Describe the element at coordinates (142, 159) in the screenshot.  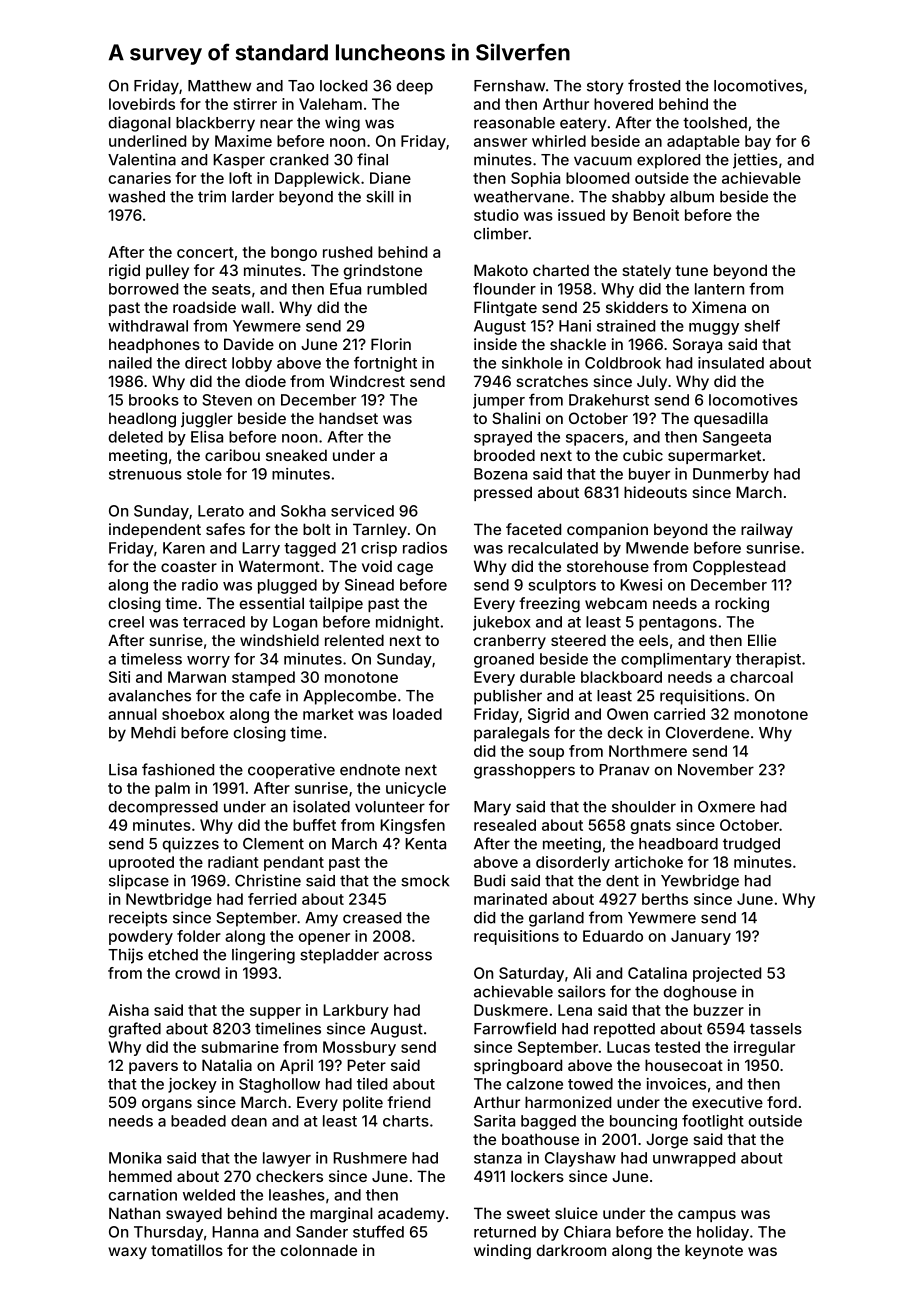
I see `Valentina` at that location.
